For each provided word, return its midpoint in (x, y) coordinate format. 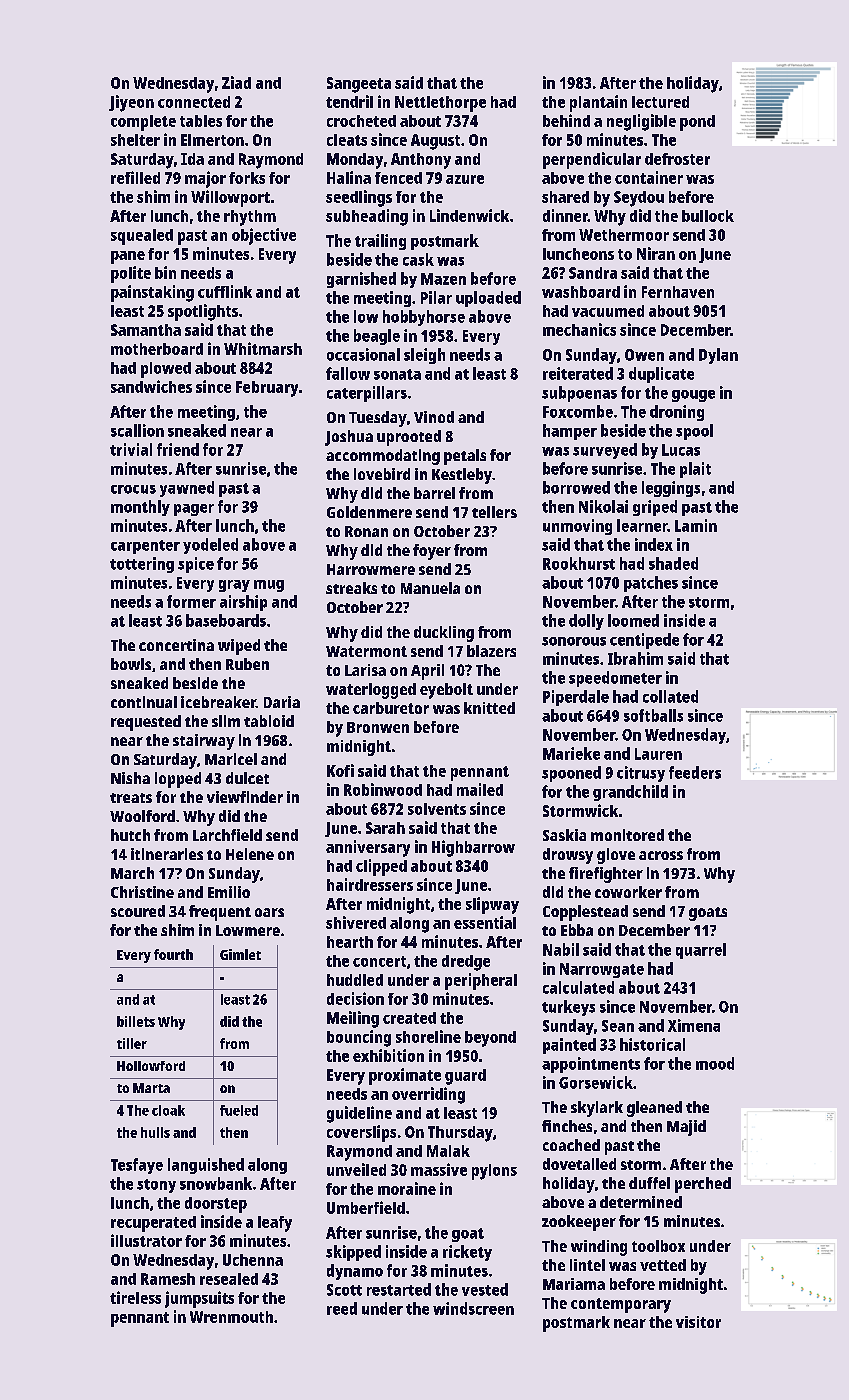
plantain (598, 103)
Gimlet (240, 954)
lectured (660, 102)
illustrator (146, 1240)
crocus (133, 489)
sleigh (424, 356)
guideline (359, 1114)
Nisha (130, 778)
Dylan (718, 356)
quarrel (701, 951)
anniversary (368, 848)
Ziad (236, 82)
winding (599, 1248)
